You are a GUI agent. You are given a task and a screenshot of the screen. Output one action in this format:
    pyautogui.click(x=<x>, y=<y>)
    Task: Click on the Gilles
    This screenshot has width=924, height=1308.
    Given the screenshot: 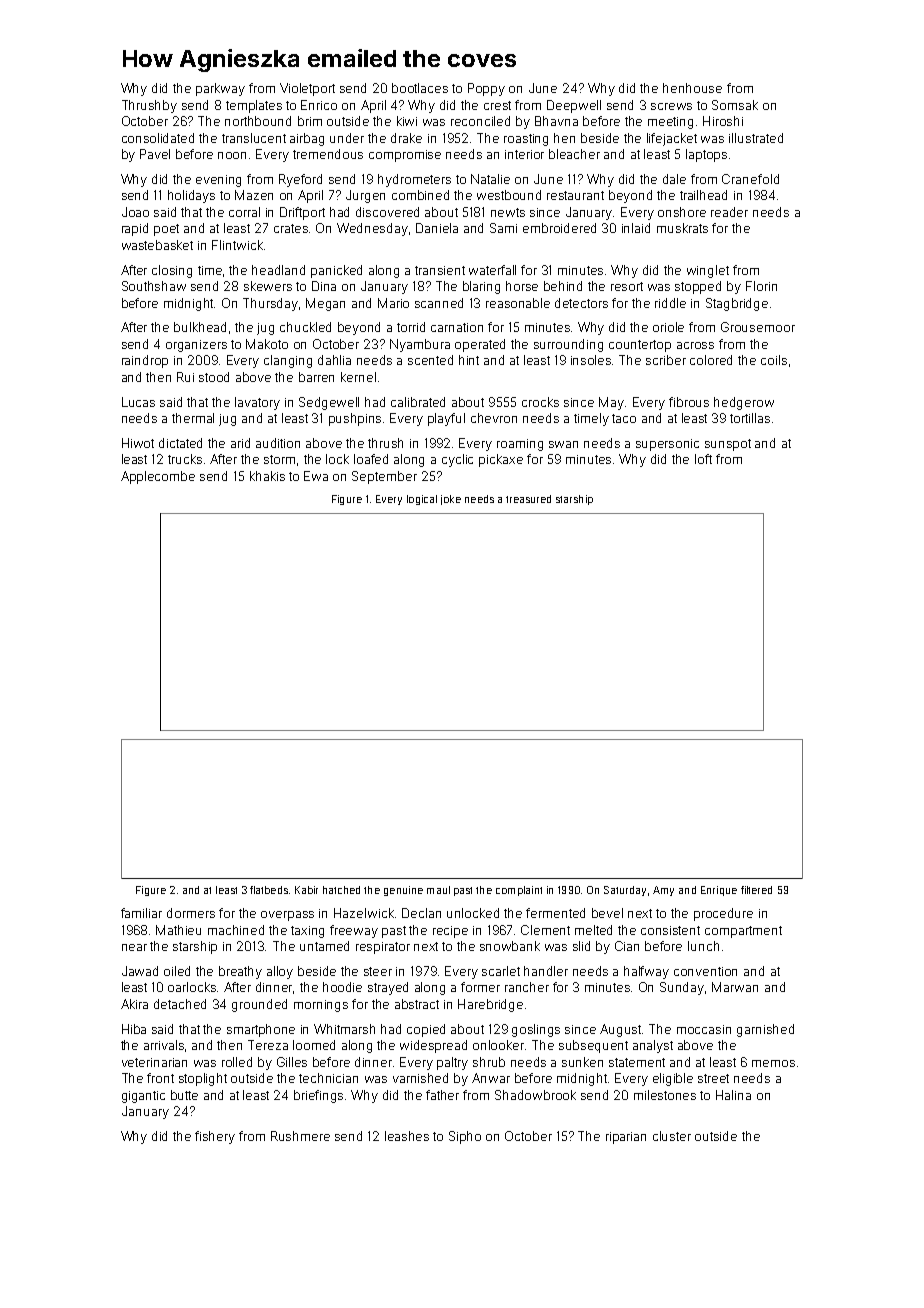 What is the action you would take?
    pyautogui.click(x=292, y=1062)
